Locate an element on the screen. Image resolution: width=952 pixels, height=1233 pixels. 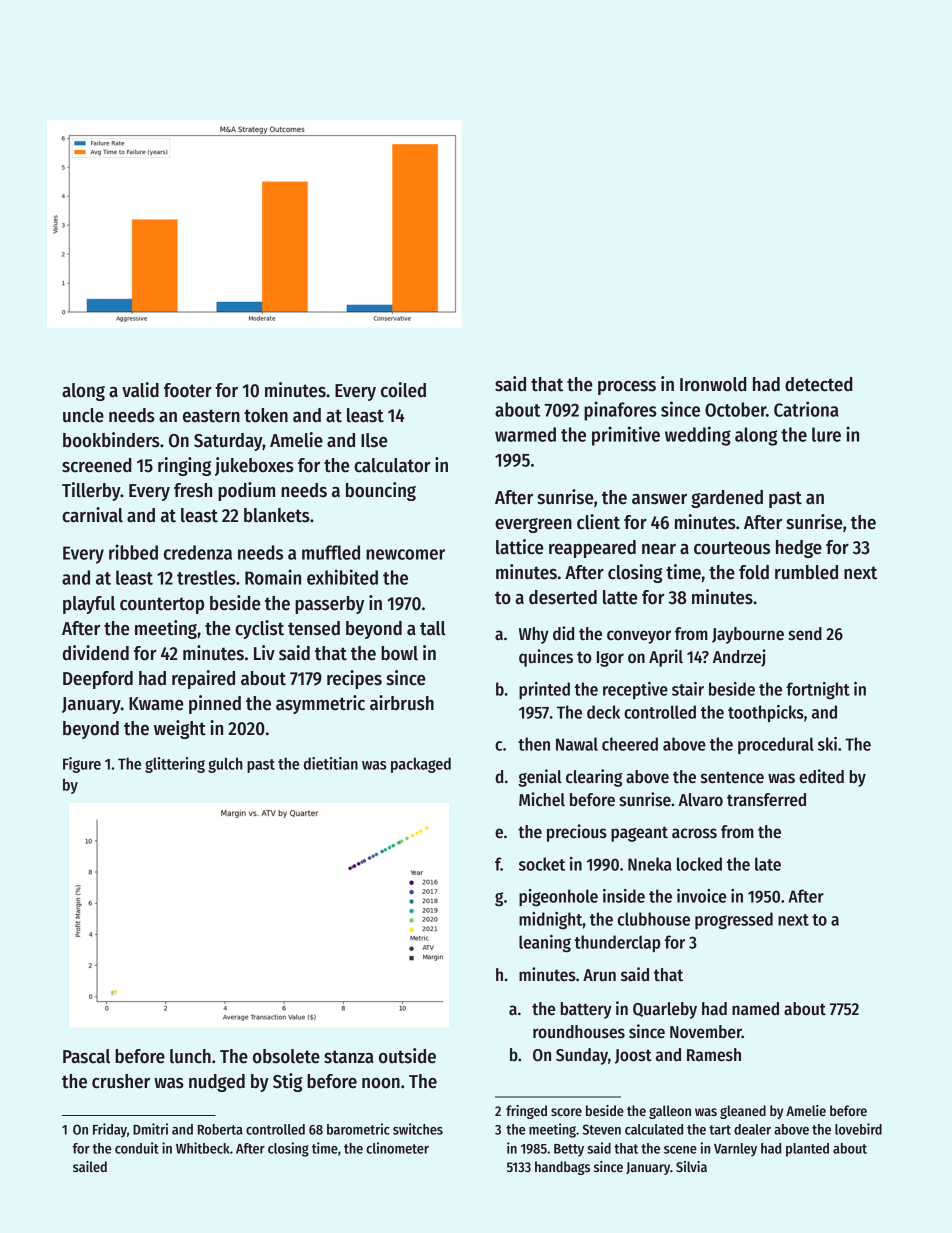
process is located at coordinates (627, 388).
